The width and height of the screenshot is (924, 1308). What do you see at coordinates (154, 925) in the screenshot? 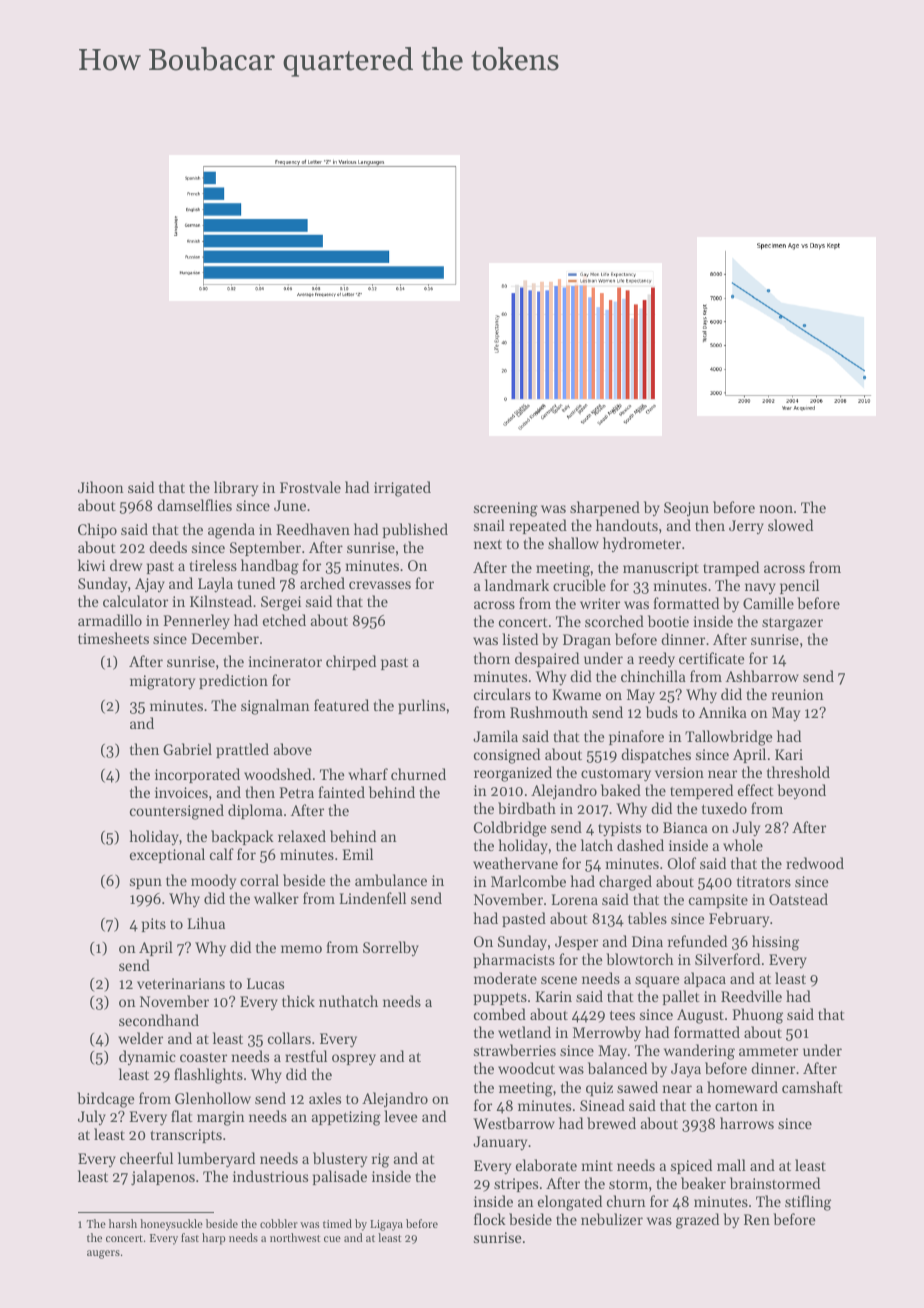
I see `pits` at bounding box center [154, 925].
